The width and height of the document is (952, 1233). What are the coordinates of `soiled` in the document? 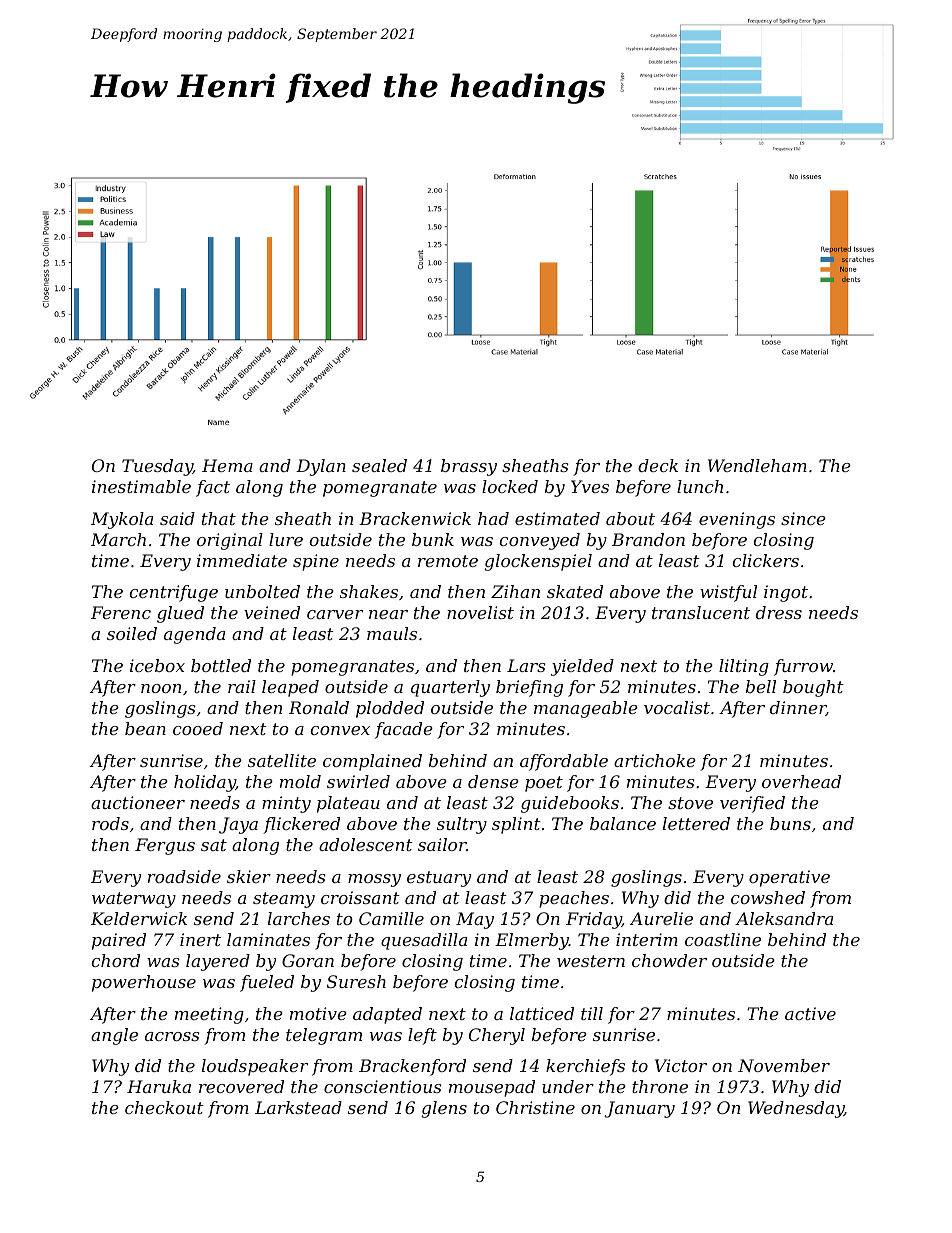 It's located at (132, 633).
